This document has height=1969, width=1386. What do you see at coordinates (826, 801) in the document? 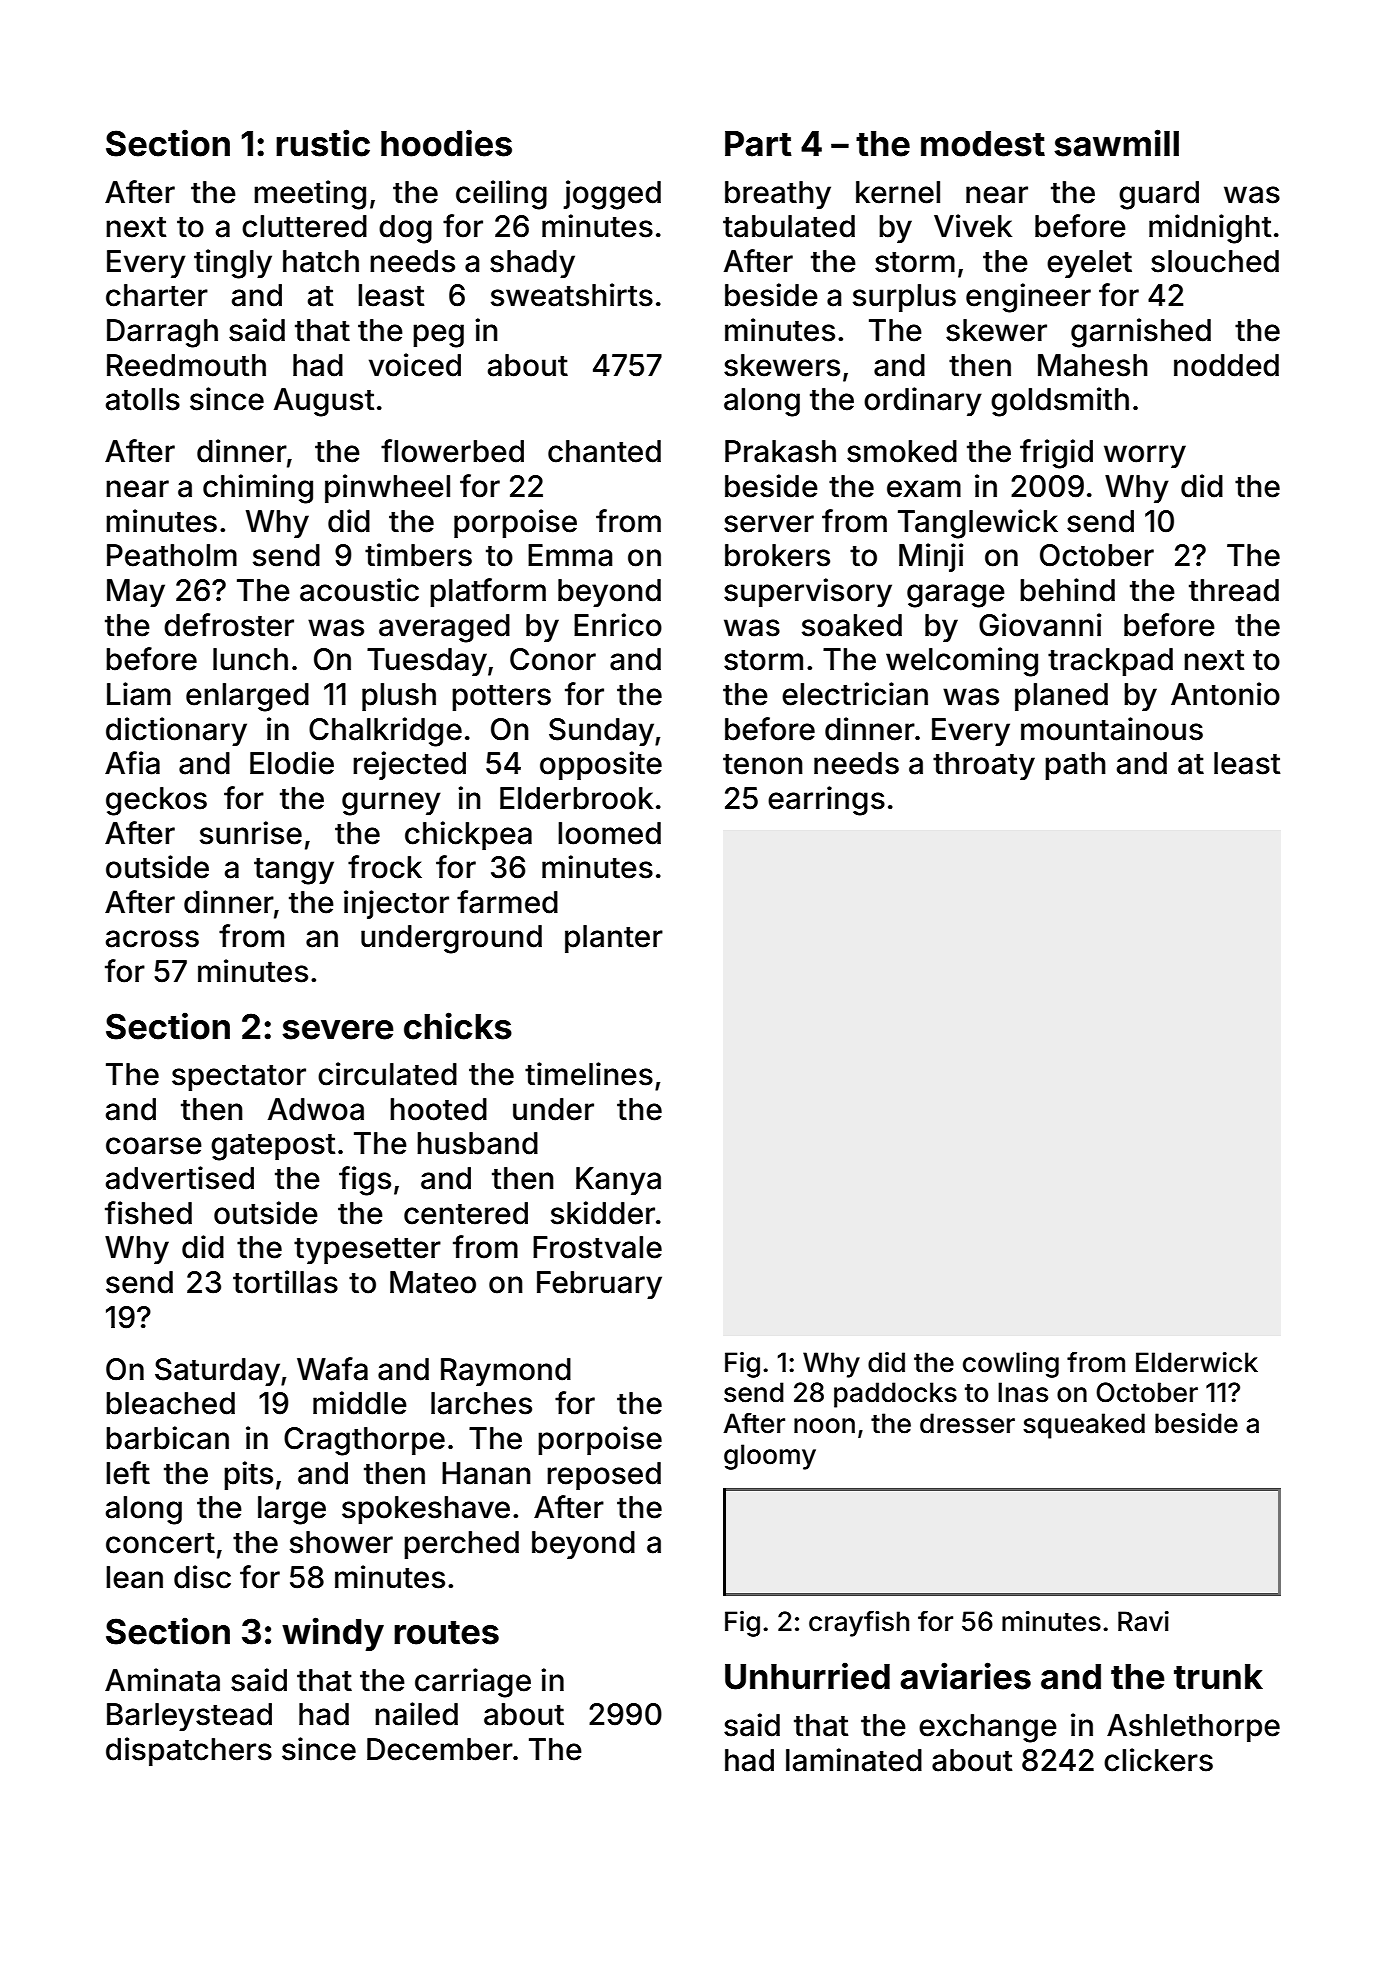
I see `earrings` at bounding box center [826, 801].
